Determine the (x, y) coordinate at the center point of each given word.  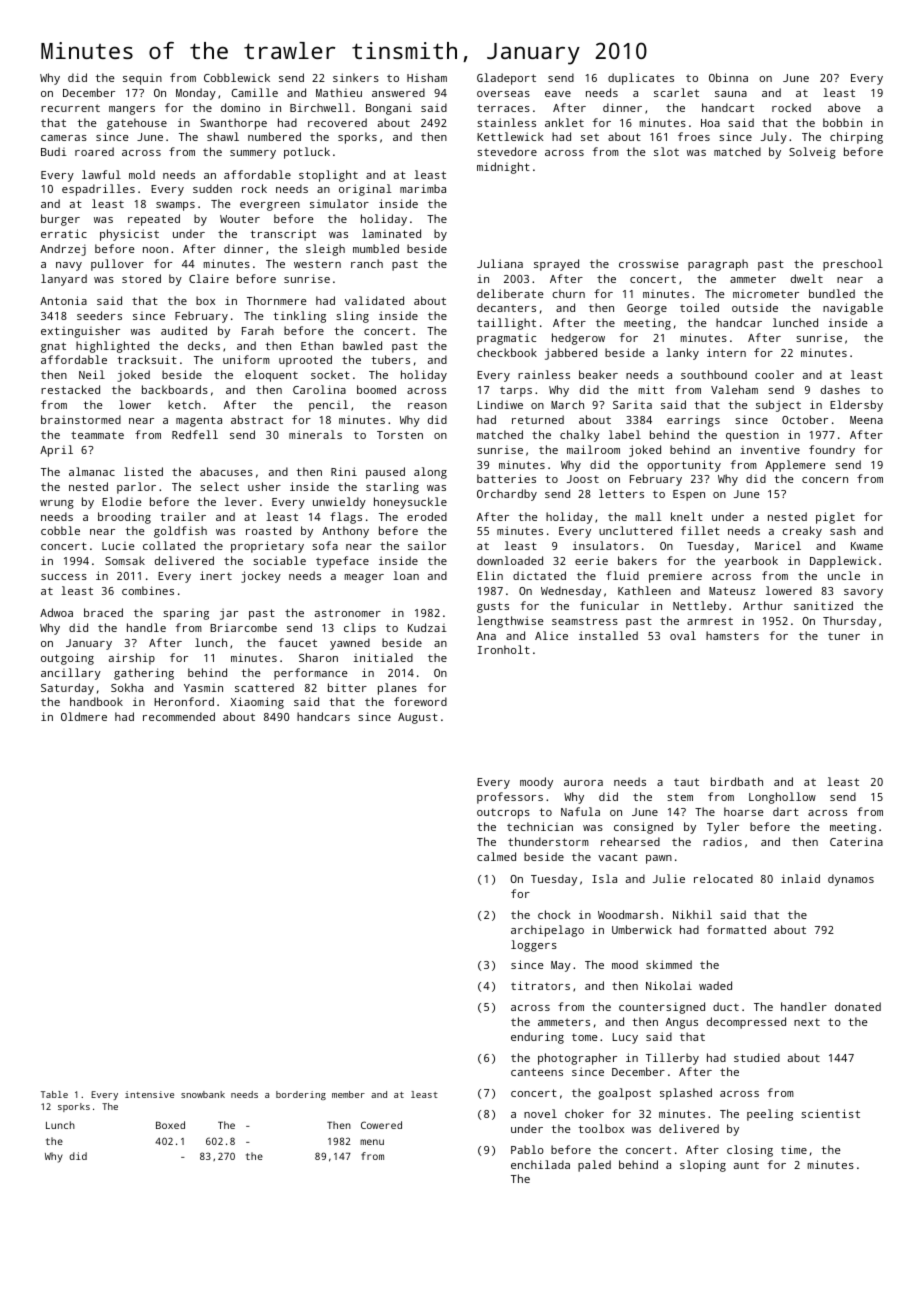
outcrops (503, 813)
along (430, 473)
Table (54, 1094)
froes (694, 136)
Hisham (427, 77)
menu (372, 1142)
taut (686, 782)
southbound (714, 374)
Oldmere (84, 716)
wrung (57, 504)
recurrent (70, 108)
